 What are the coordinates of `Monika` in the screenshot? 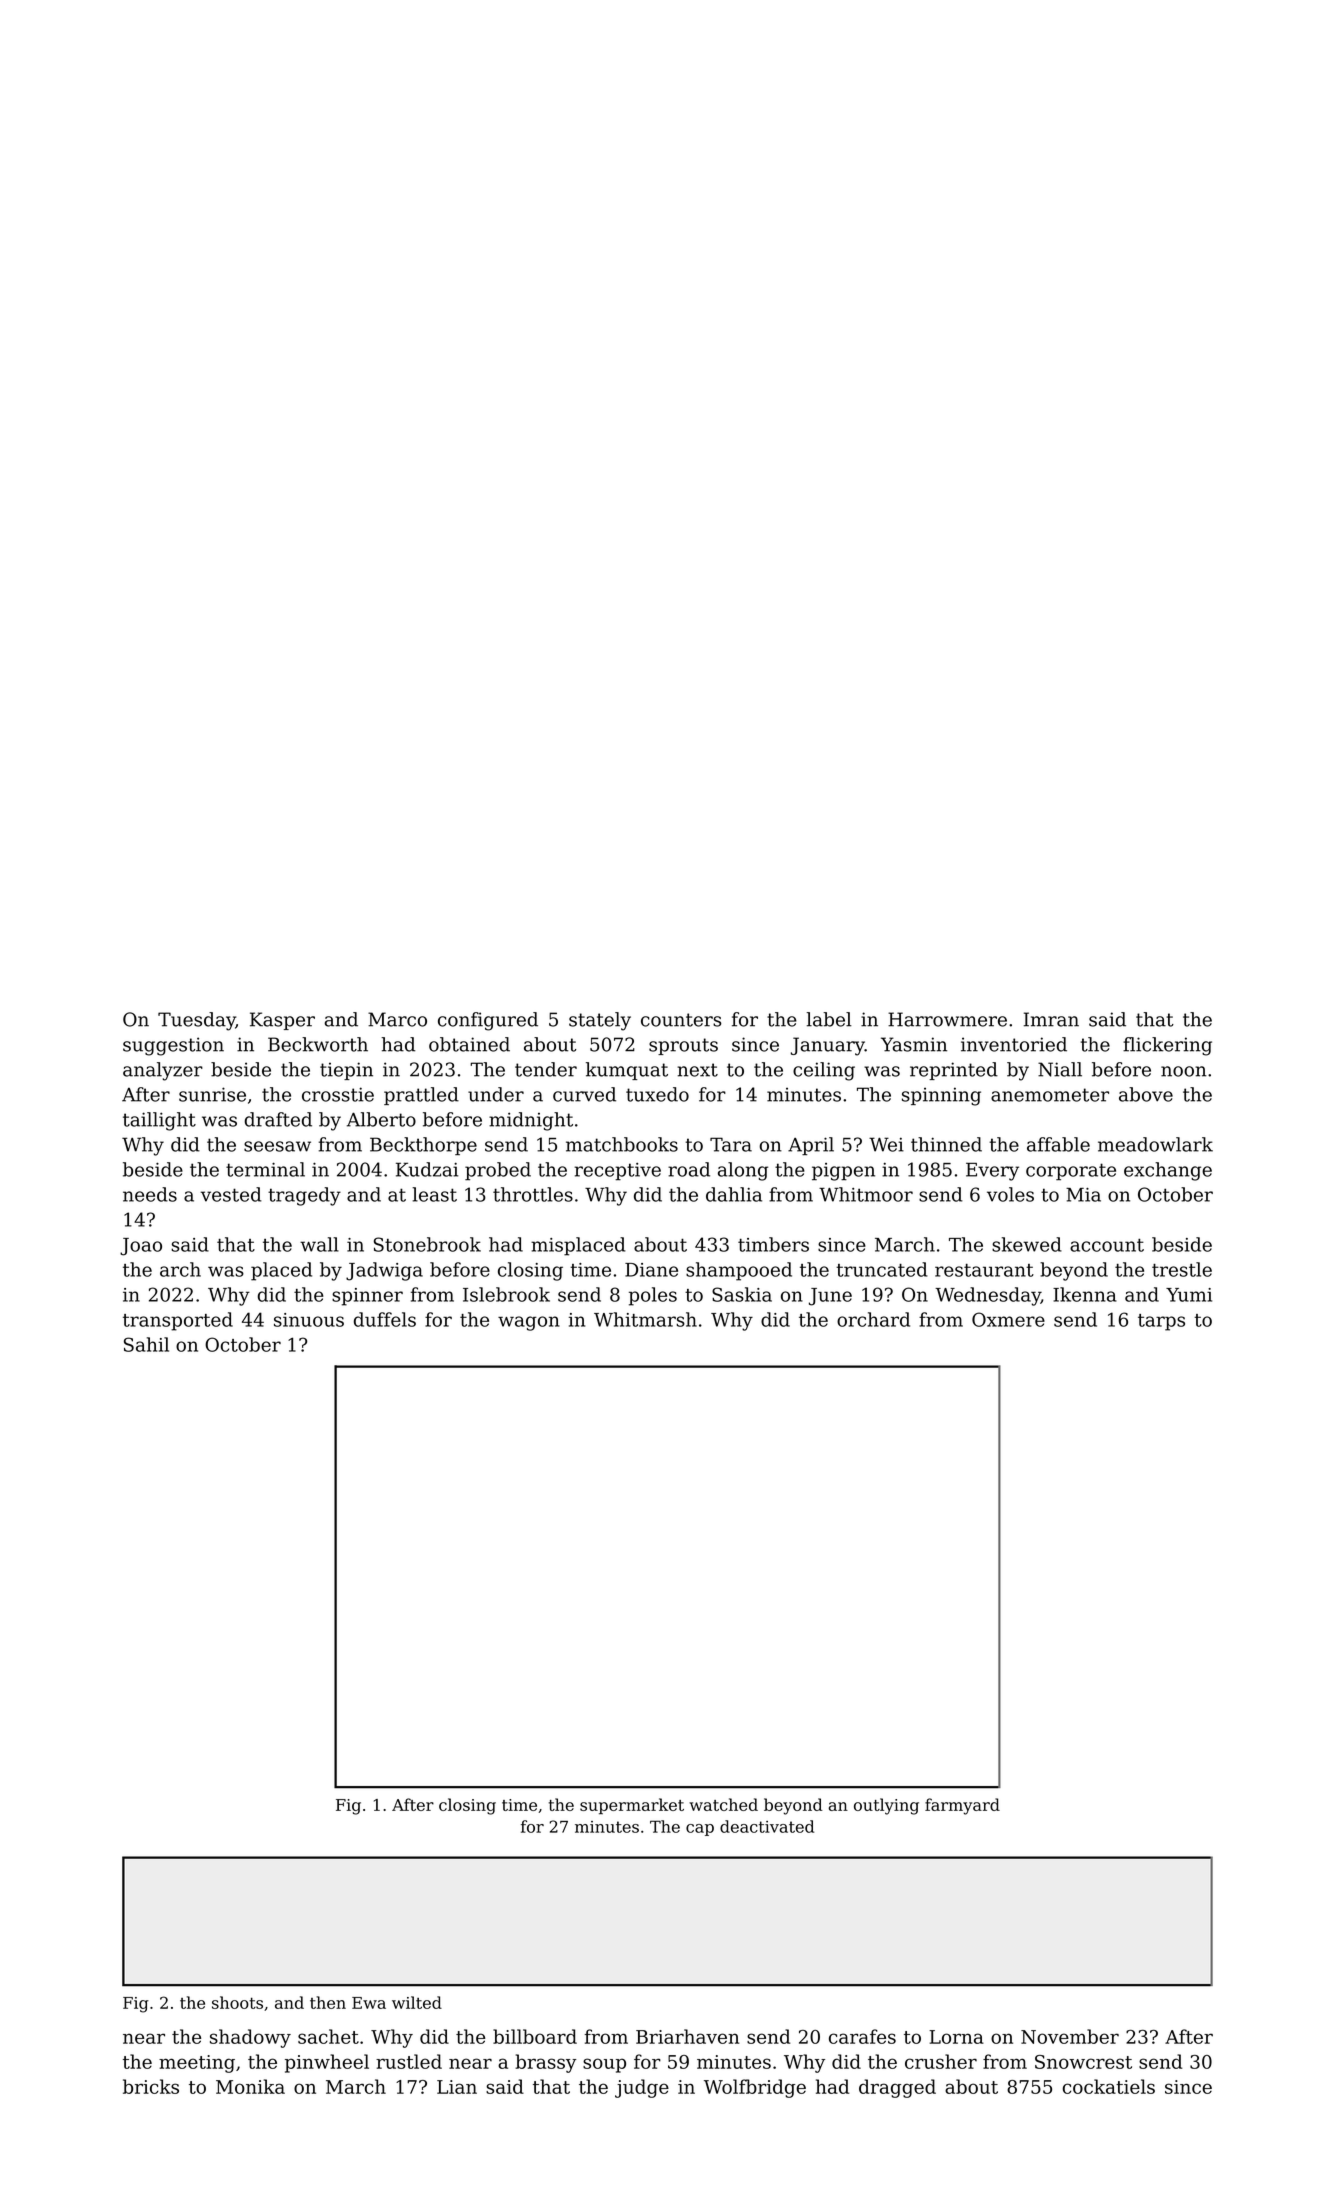 It's located at (250, 2086).
